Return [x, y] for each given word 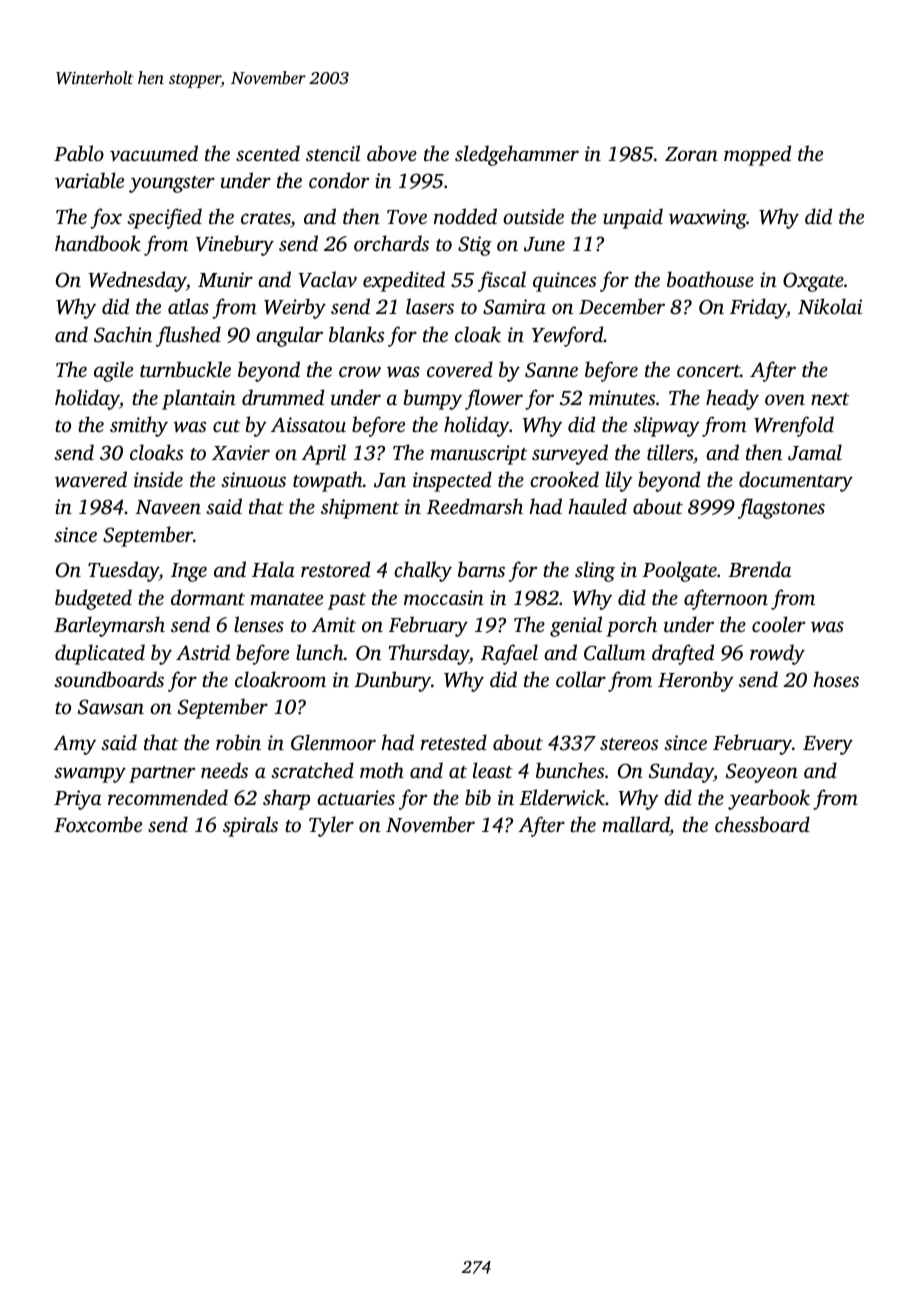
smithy [139, 426]
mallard [636, 826]
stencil [333, 153]
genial [576, 626]
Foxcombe [98, 824]
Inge [189, 572]
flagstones [781, 508]
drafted [683, 654]
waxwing [708, 219]
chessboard [762, 824]
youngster [172, 184]
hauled [597, 506]
